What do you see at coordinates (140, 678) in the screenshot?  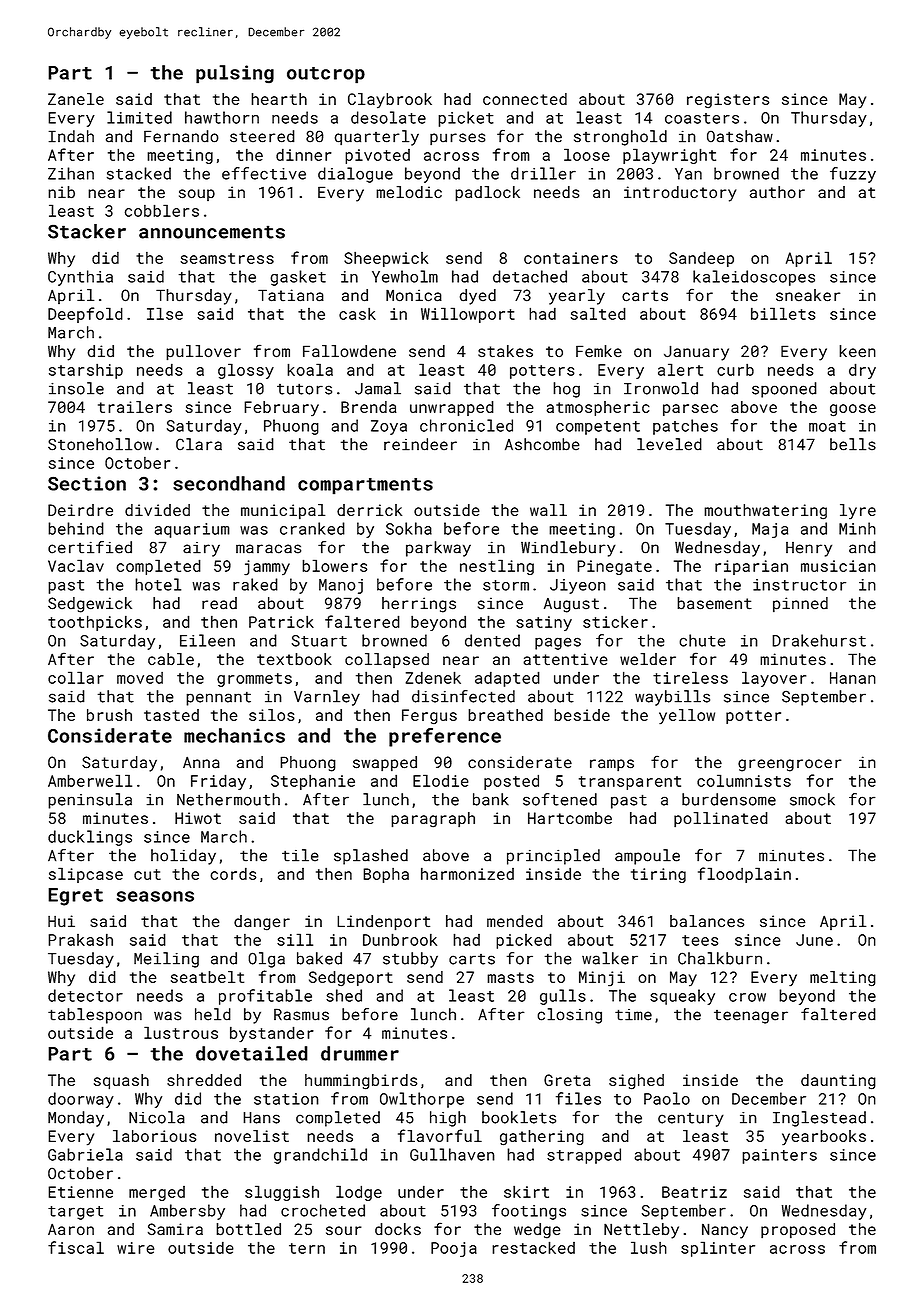 I see `moved` at bounding box center [140, 678].
